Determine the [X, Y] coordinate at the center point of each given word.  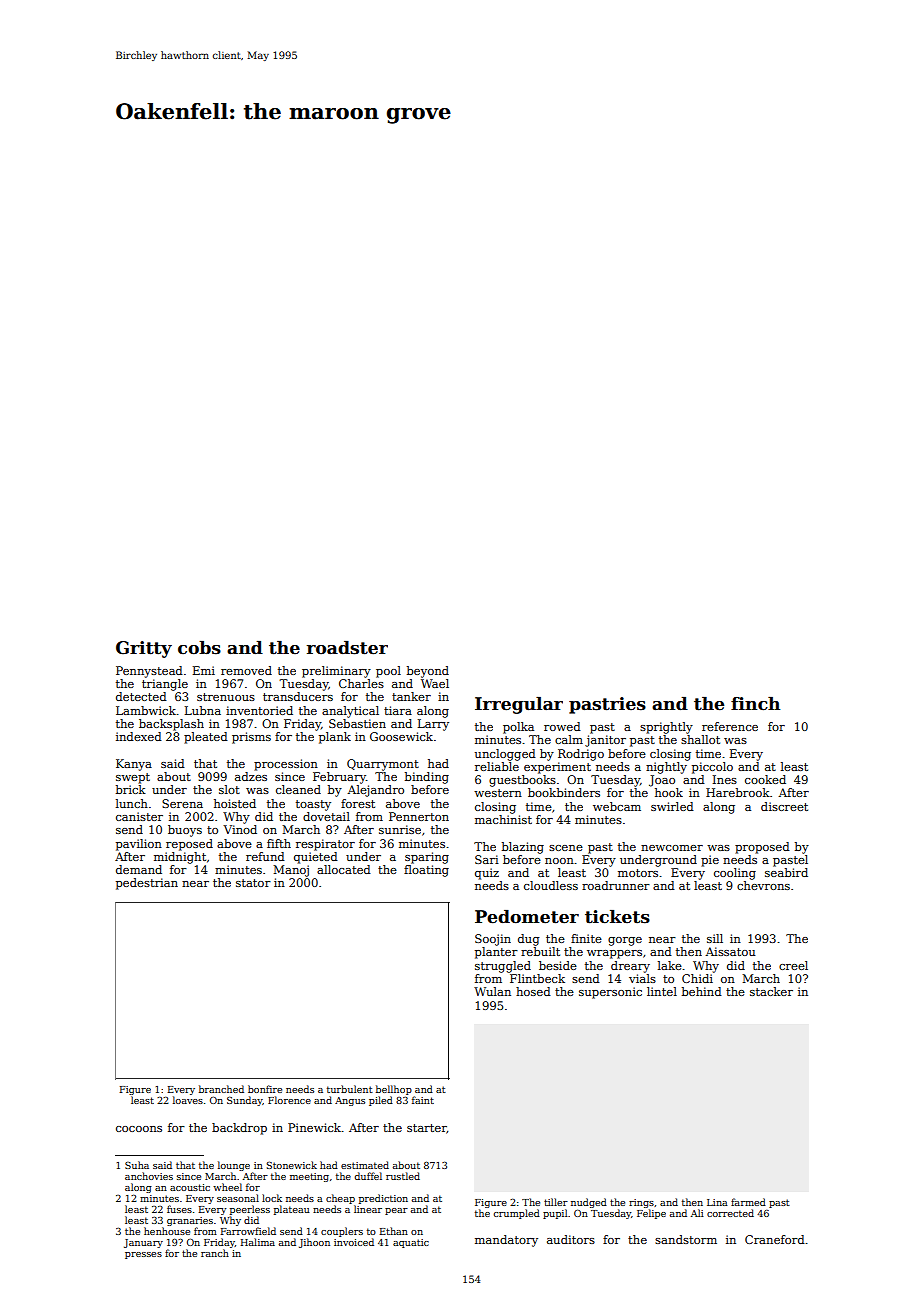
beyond [428, 672]
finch [755, 704]
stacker [771, 991]
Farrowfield [248, 1231]
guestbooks [522, 781]
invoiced [354, 1242]
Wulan [492, 991]
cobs [199, 648]
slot [229, 789]
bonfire [265, 1089]
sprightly [666, 728]
